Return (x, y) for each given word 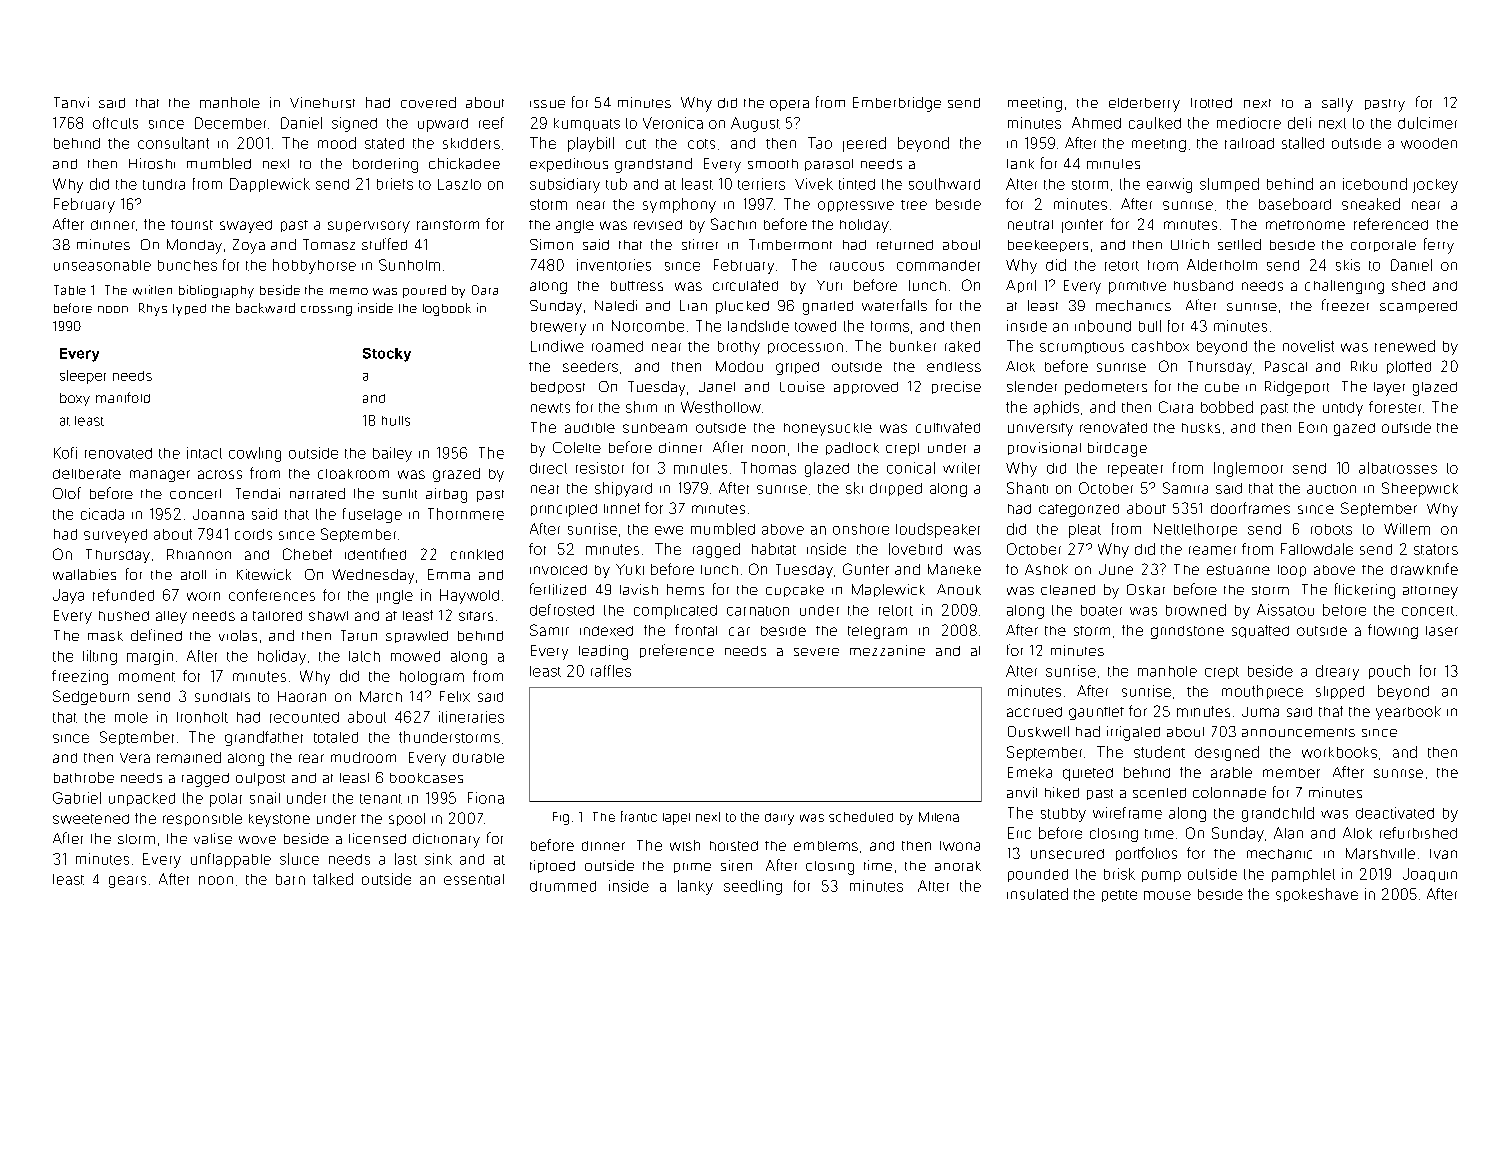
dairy (779, 819)
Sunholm (409, 265)
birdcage (1117, 449)
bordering (385, 165)
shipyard (623, 489)
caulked (1155, 123)
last (406, 859)
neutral (1030, 225)
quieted (1088, 774)
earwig (1169, 185)
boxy (75, 399)
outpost (260, 779)
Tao (820, 143)
